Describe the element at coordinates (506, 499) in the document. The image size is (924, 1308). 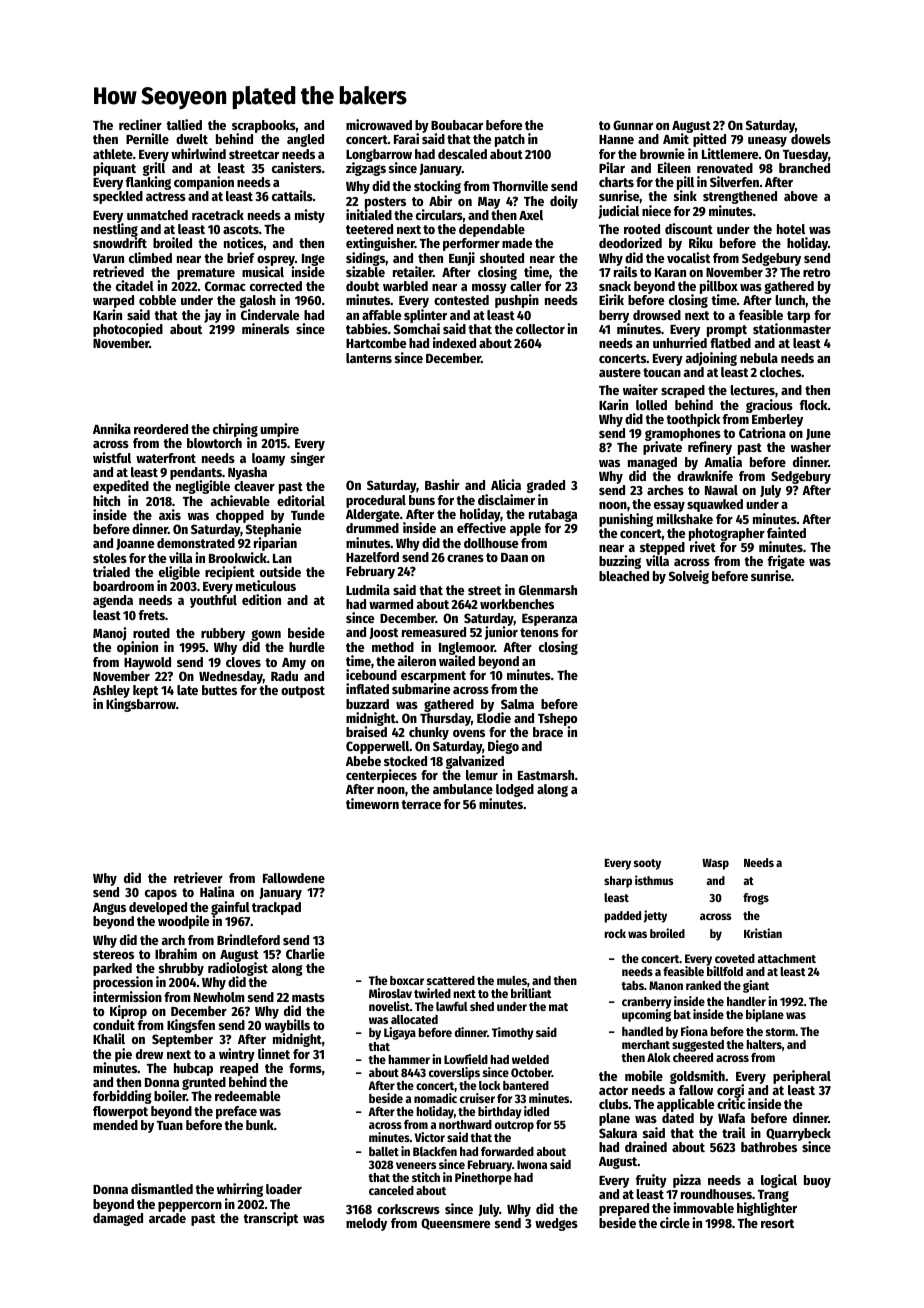
I see `disclaimer` at that location.
